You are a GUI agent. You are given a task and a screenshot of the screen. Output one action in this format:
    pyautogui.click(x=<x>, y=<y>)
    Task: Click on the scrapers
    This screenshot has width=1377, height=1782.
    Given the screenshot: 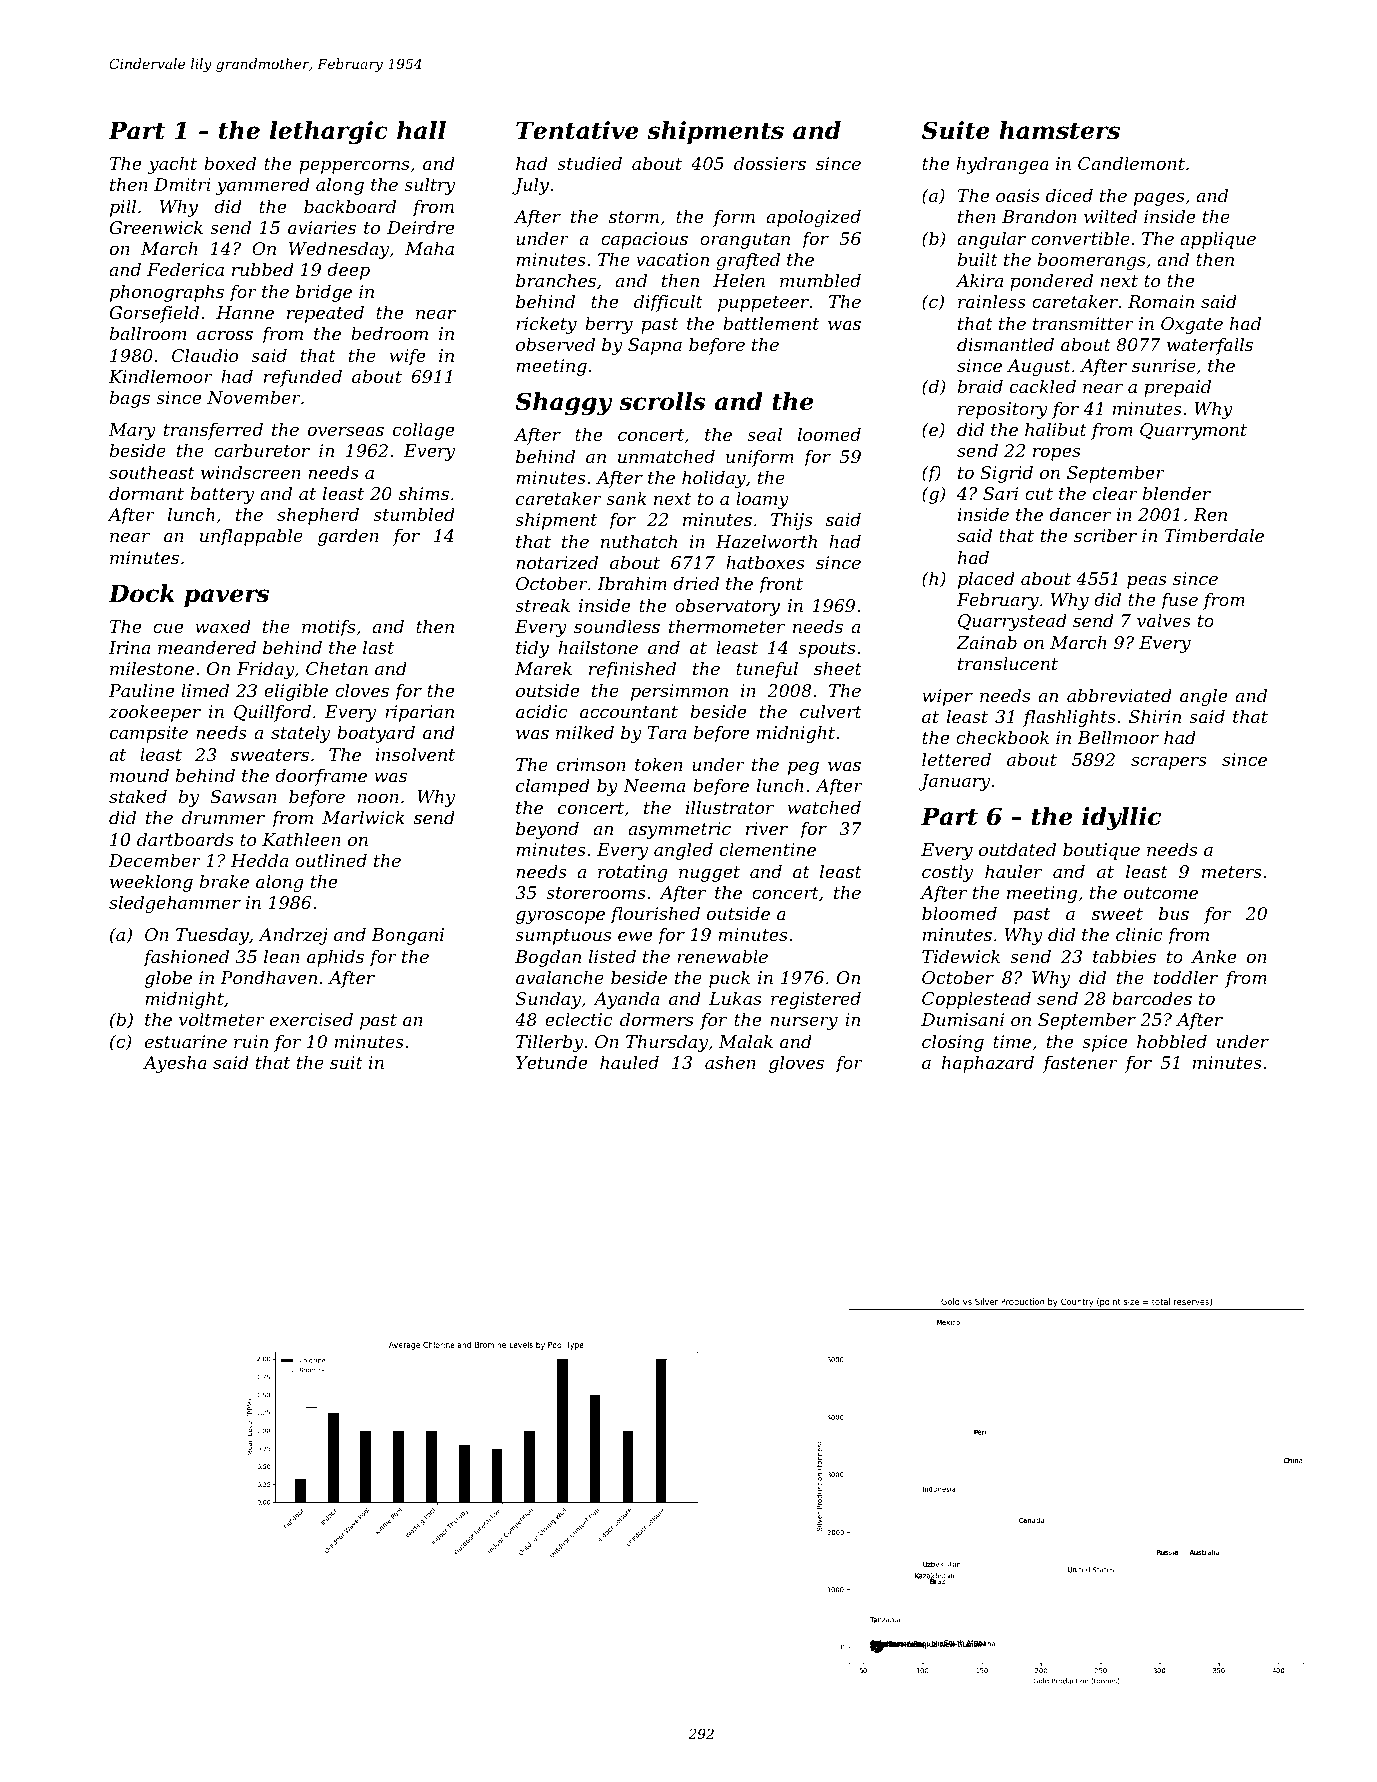 What is the action you would take?
    pyautogui.click(x=1169, y=763)
